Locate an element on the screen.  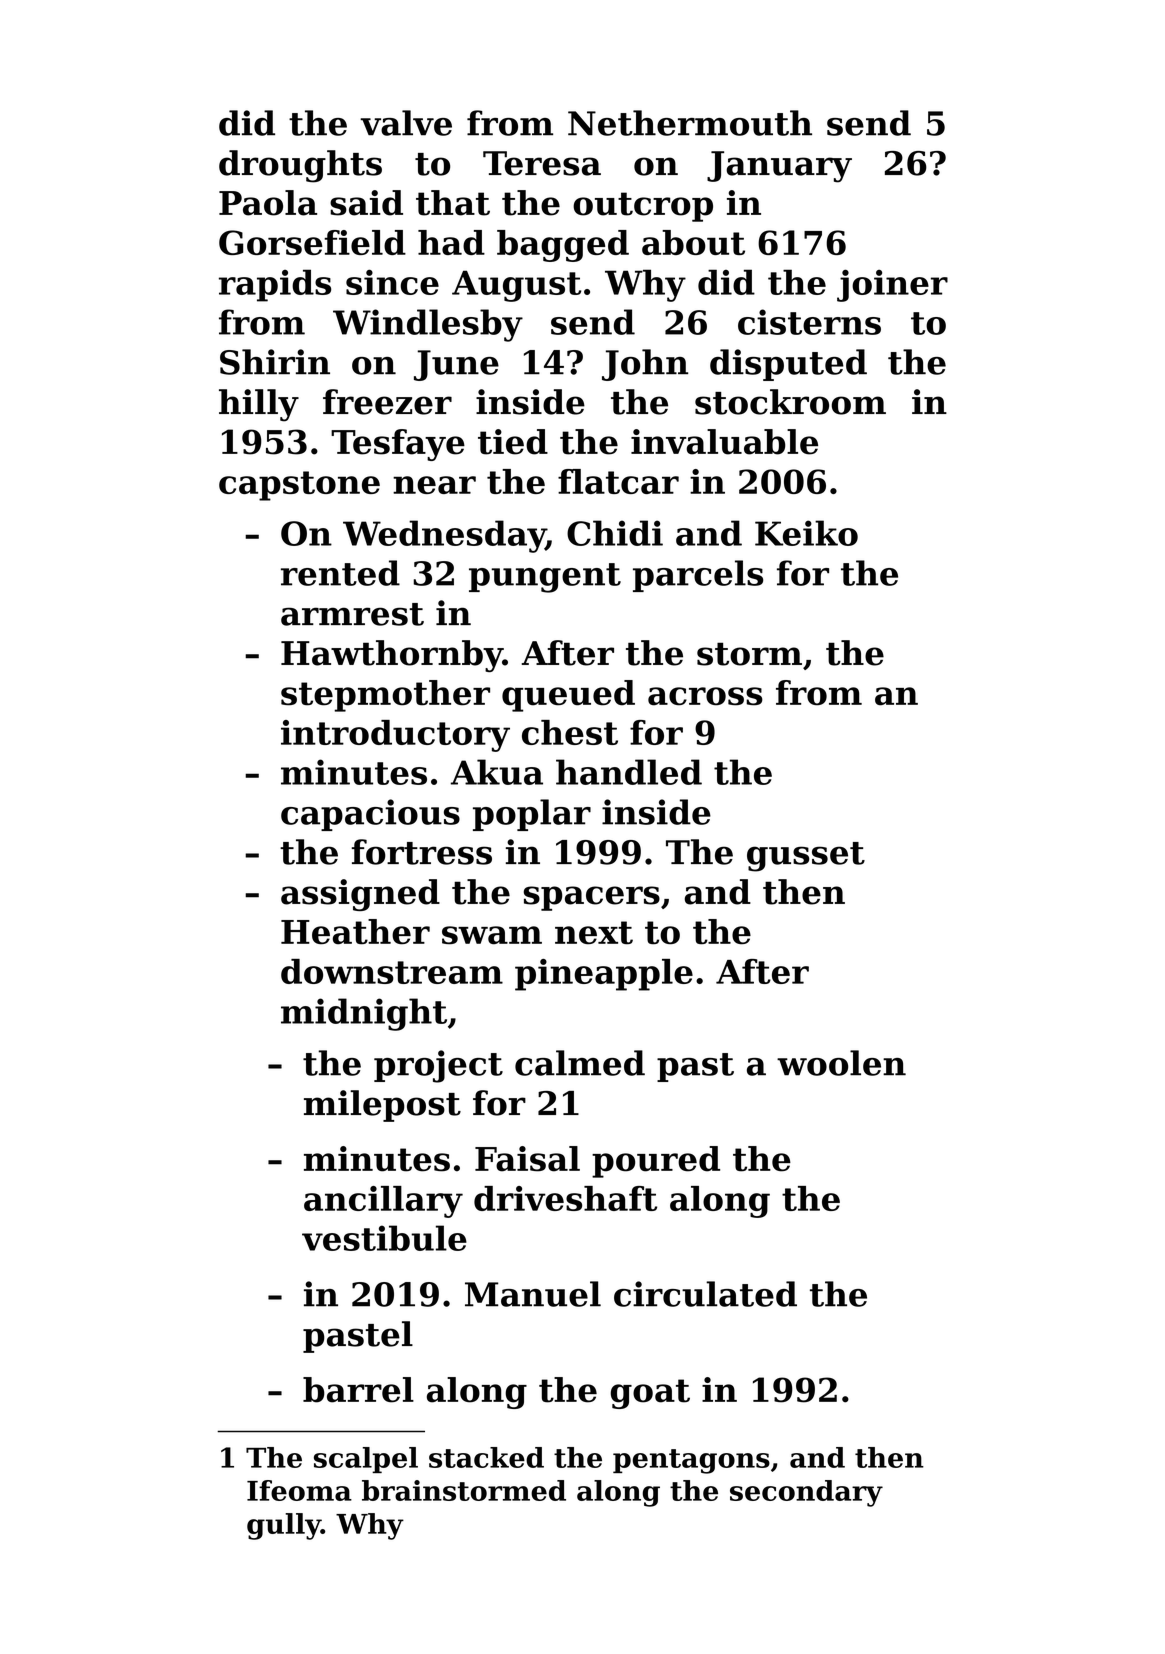
droughts is located at coordinates (300, 166).
